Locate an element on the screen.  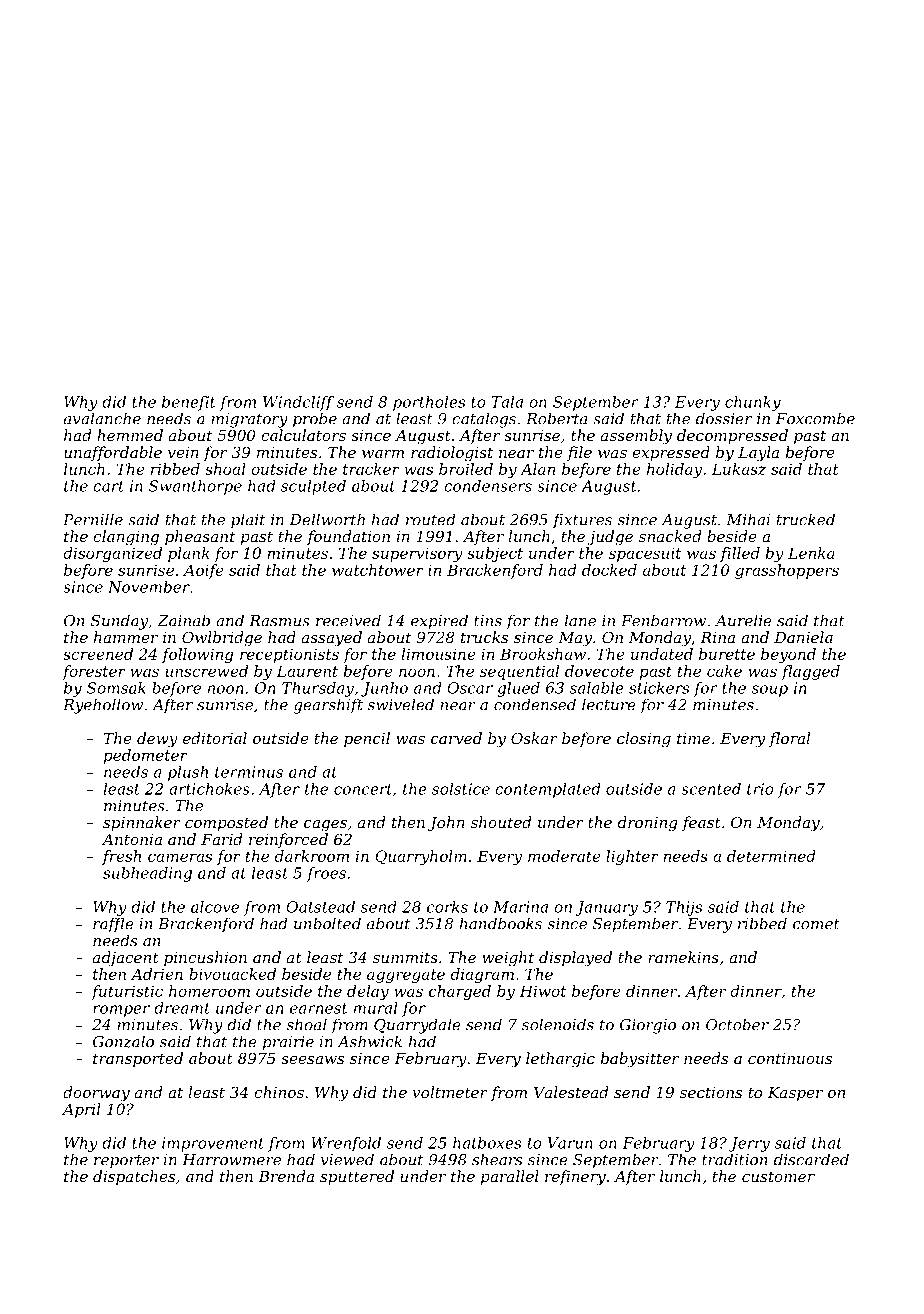
dispatches is located at coordinates (134, 1177).
